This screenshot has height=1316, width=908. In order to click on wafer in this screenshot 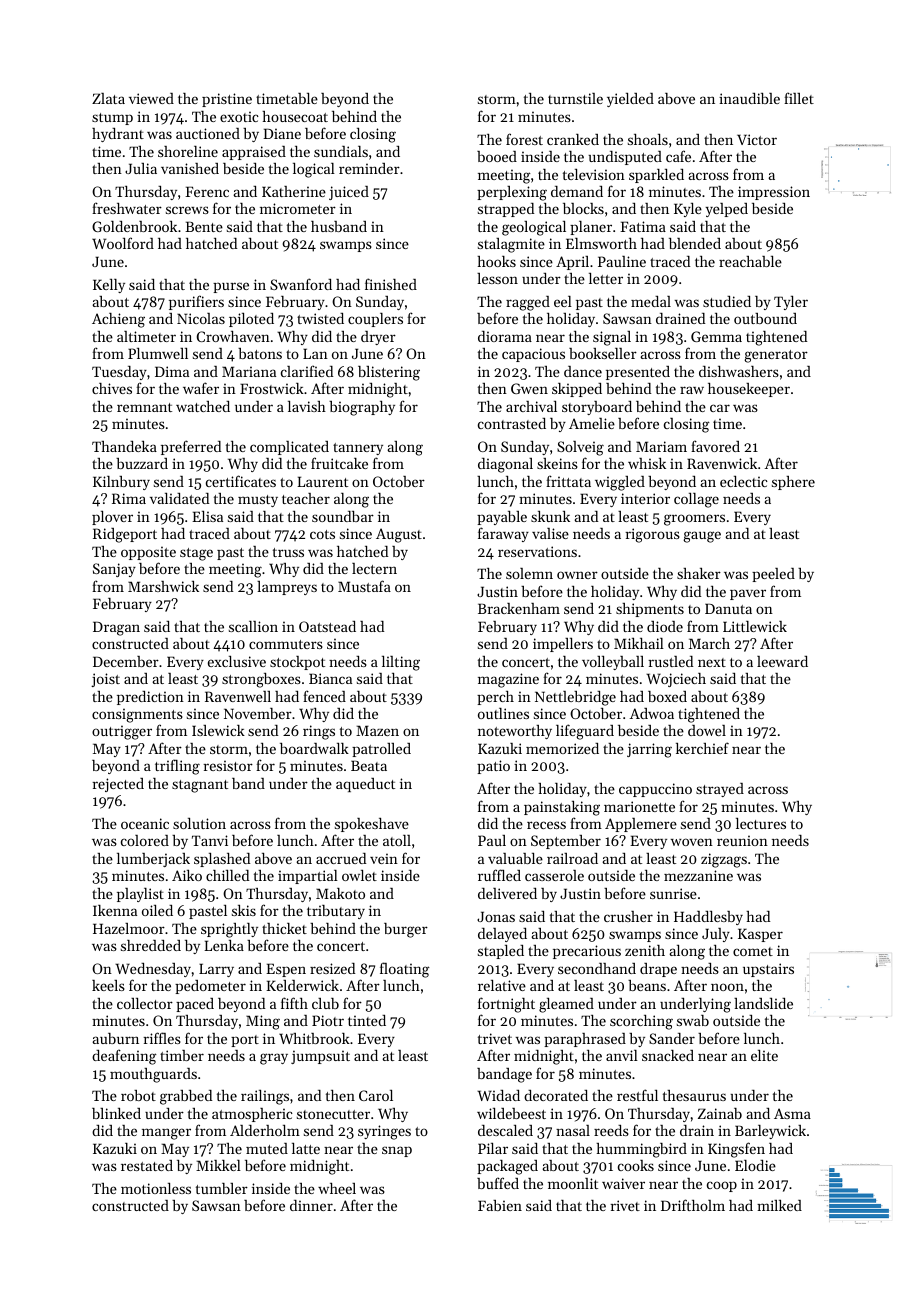, I will do `click(201, 388)`.
